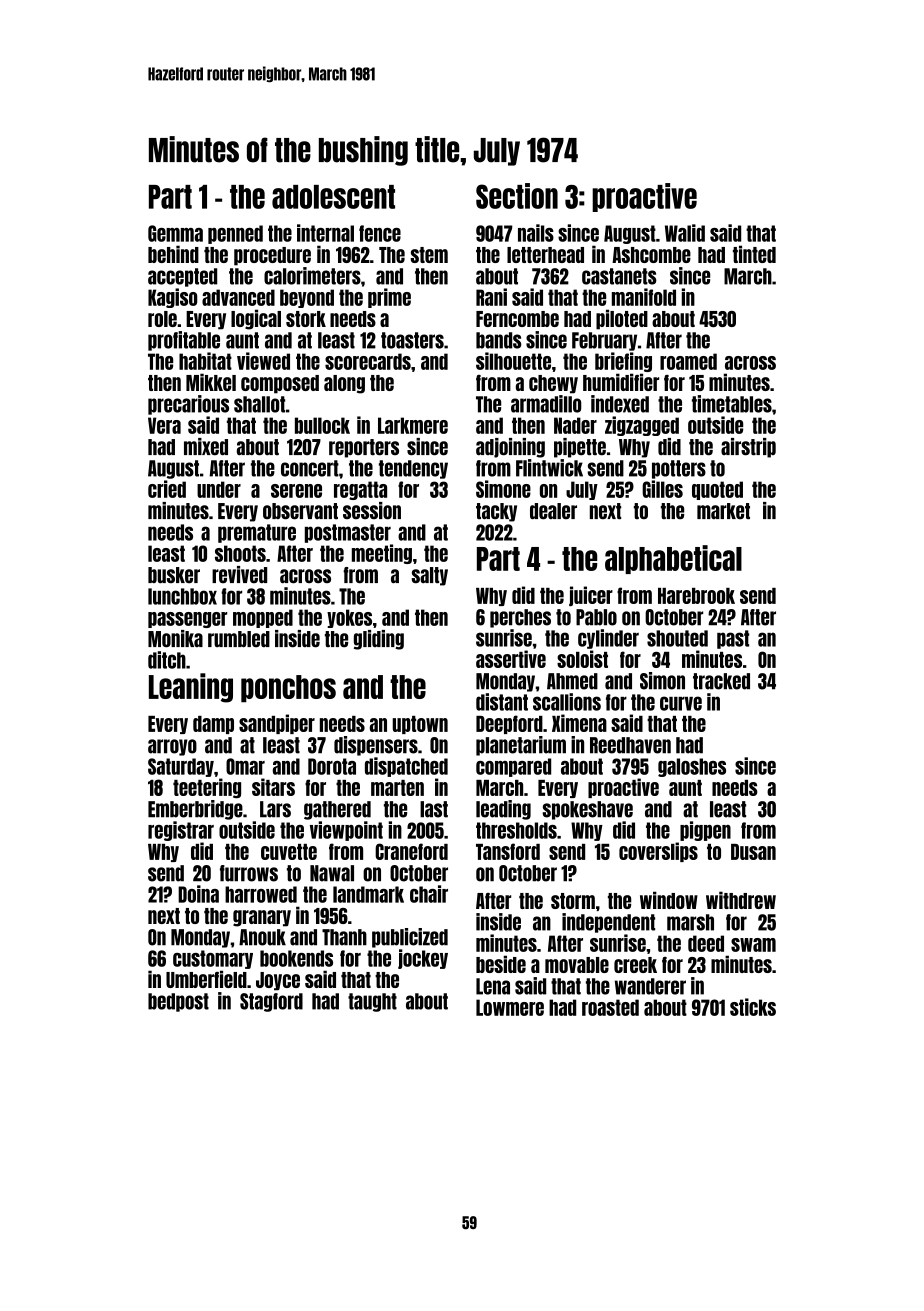 This screenshot has height=1311, width=924. Describe the element at coordinates (754, 254) in the screenshot. I see `tinted` at that location.
